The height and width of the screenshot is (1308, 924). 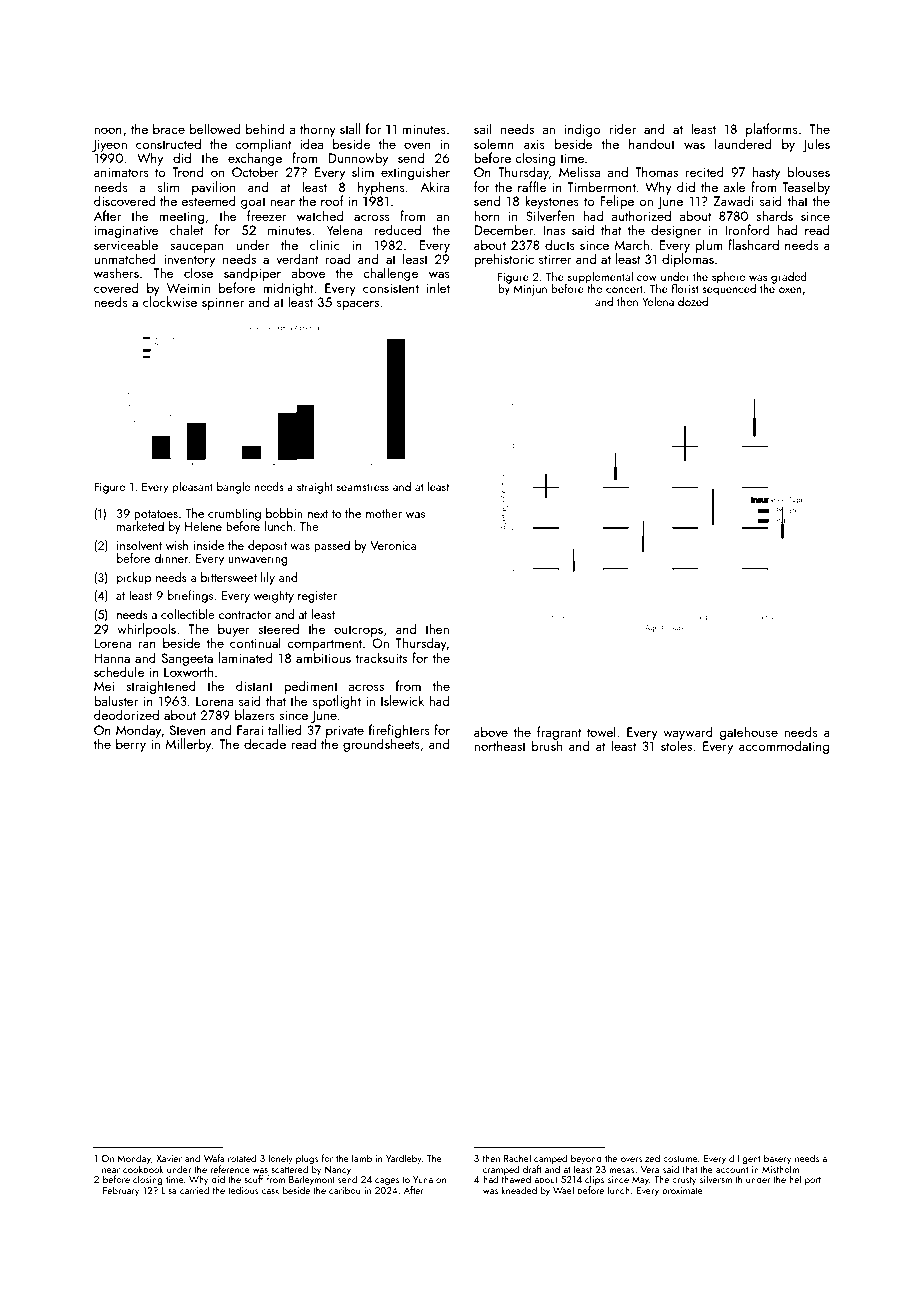 I want to click on Lisa, so click(x=169, y=1190).
